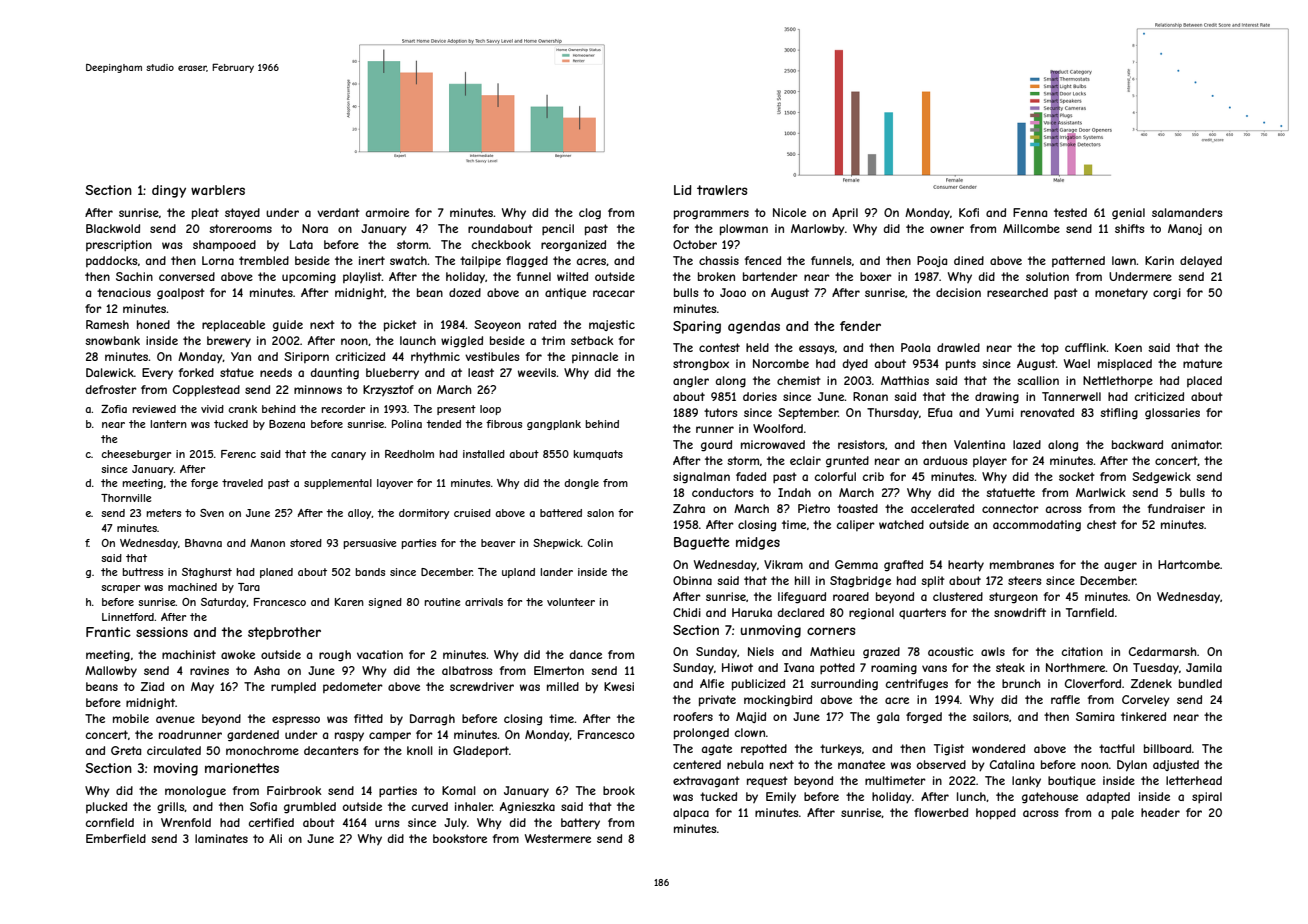 This document has height=924, width=1308. I want to click on Baguette, so click(702, 543).
